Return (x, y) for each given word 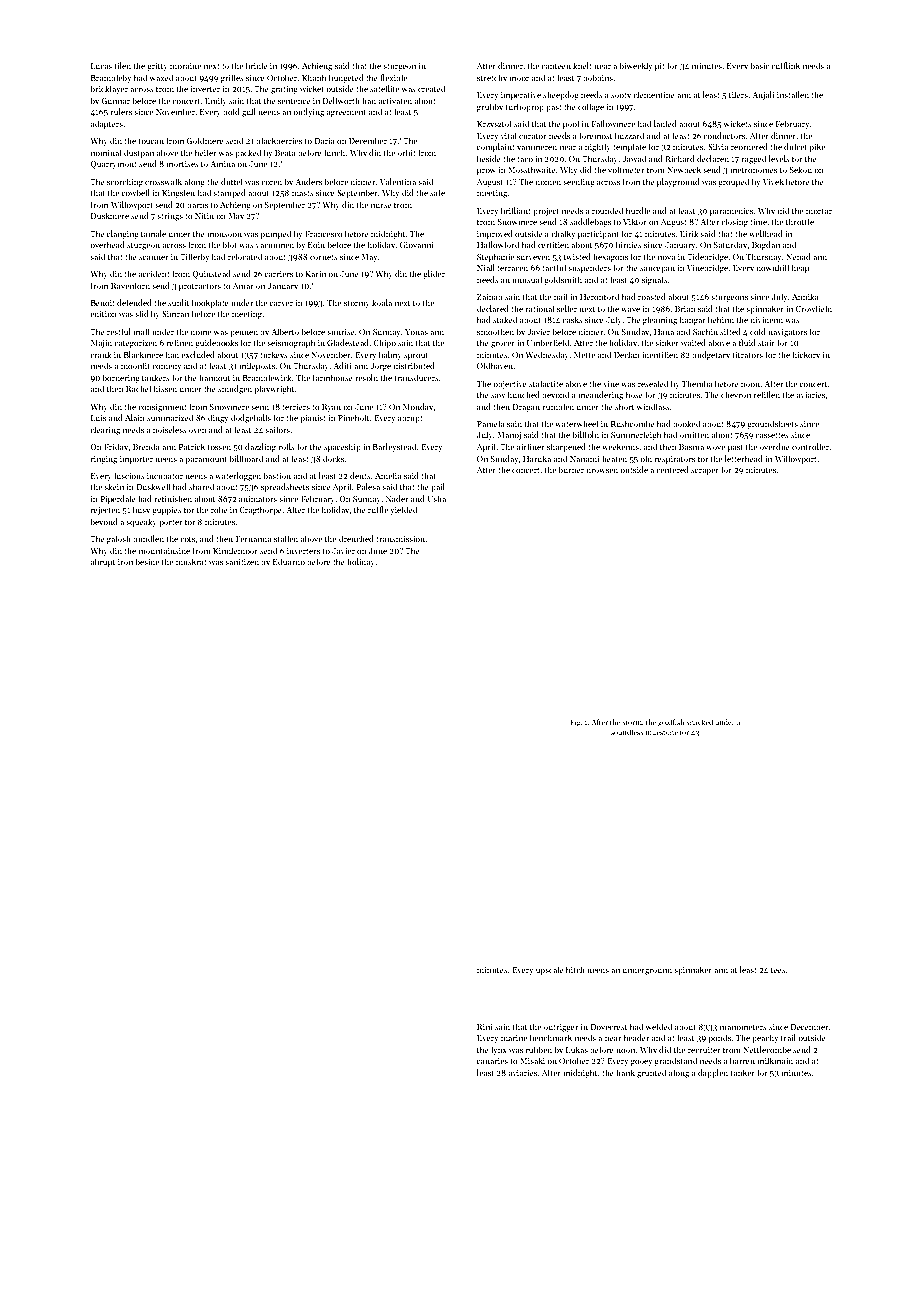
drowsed (602, 469)
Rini (485, 1027)
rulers (121, 111)
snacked (699, 722)
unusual (527, 279)
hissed (165, 388)
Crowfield (814, 308)
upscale (550, 970)
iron (125, 562)
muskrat (191, 561)
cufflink (785, 65)
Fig (575, 723)
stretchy (492, 78)
